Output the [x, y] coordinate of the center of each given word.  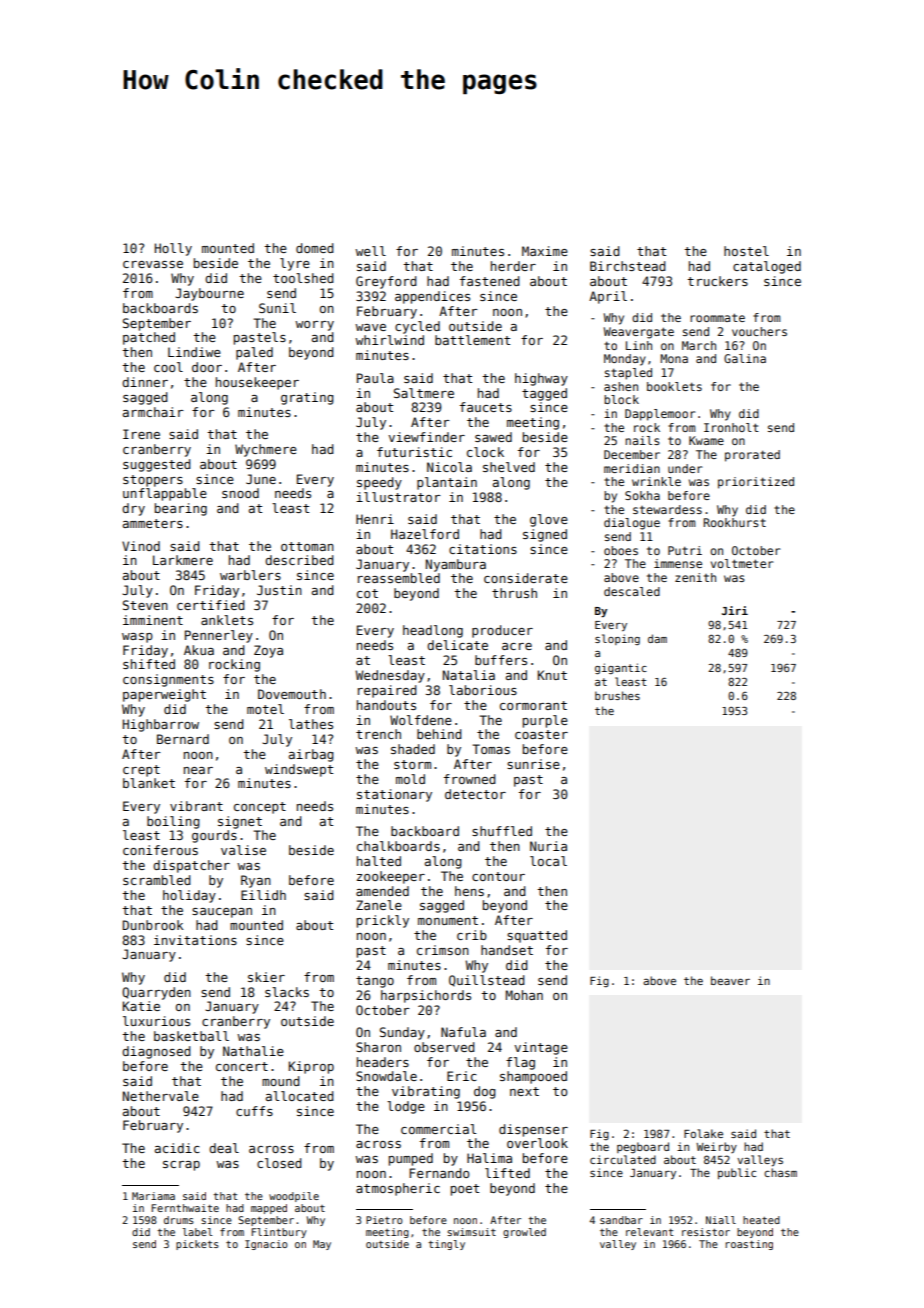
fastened [490, 281]
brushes [617, 695]
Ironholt [731, 427]
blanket [149, 783]
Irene [141, 434]
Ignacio [266, 1245]
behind [439, 734]
